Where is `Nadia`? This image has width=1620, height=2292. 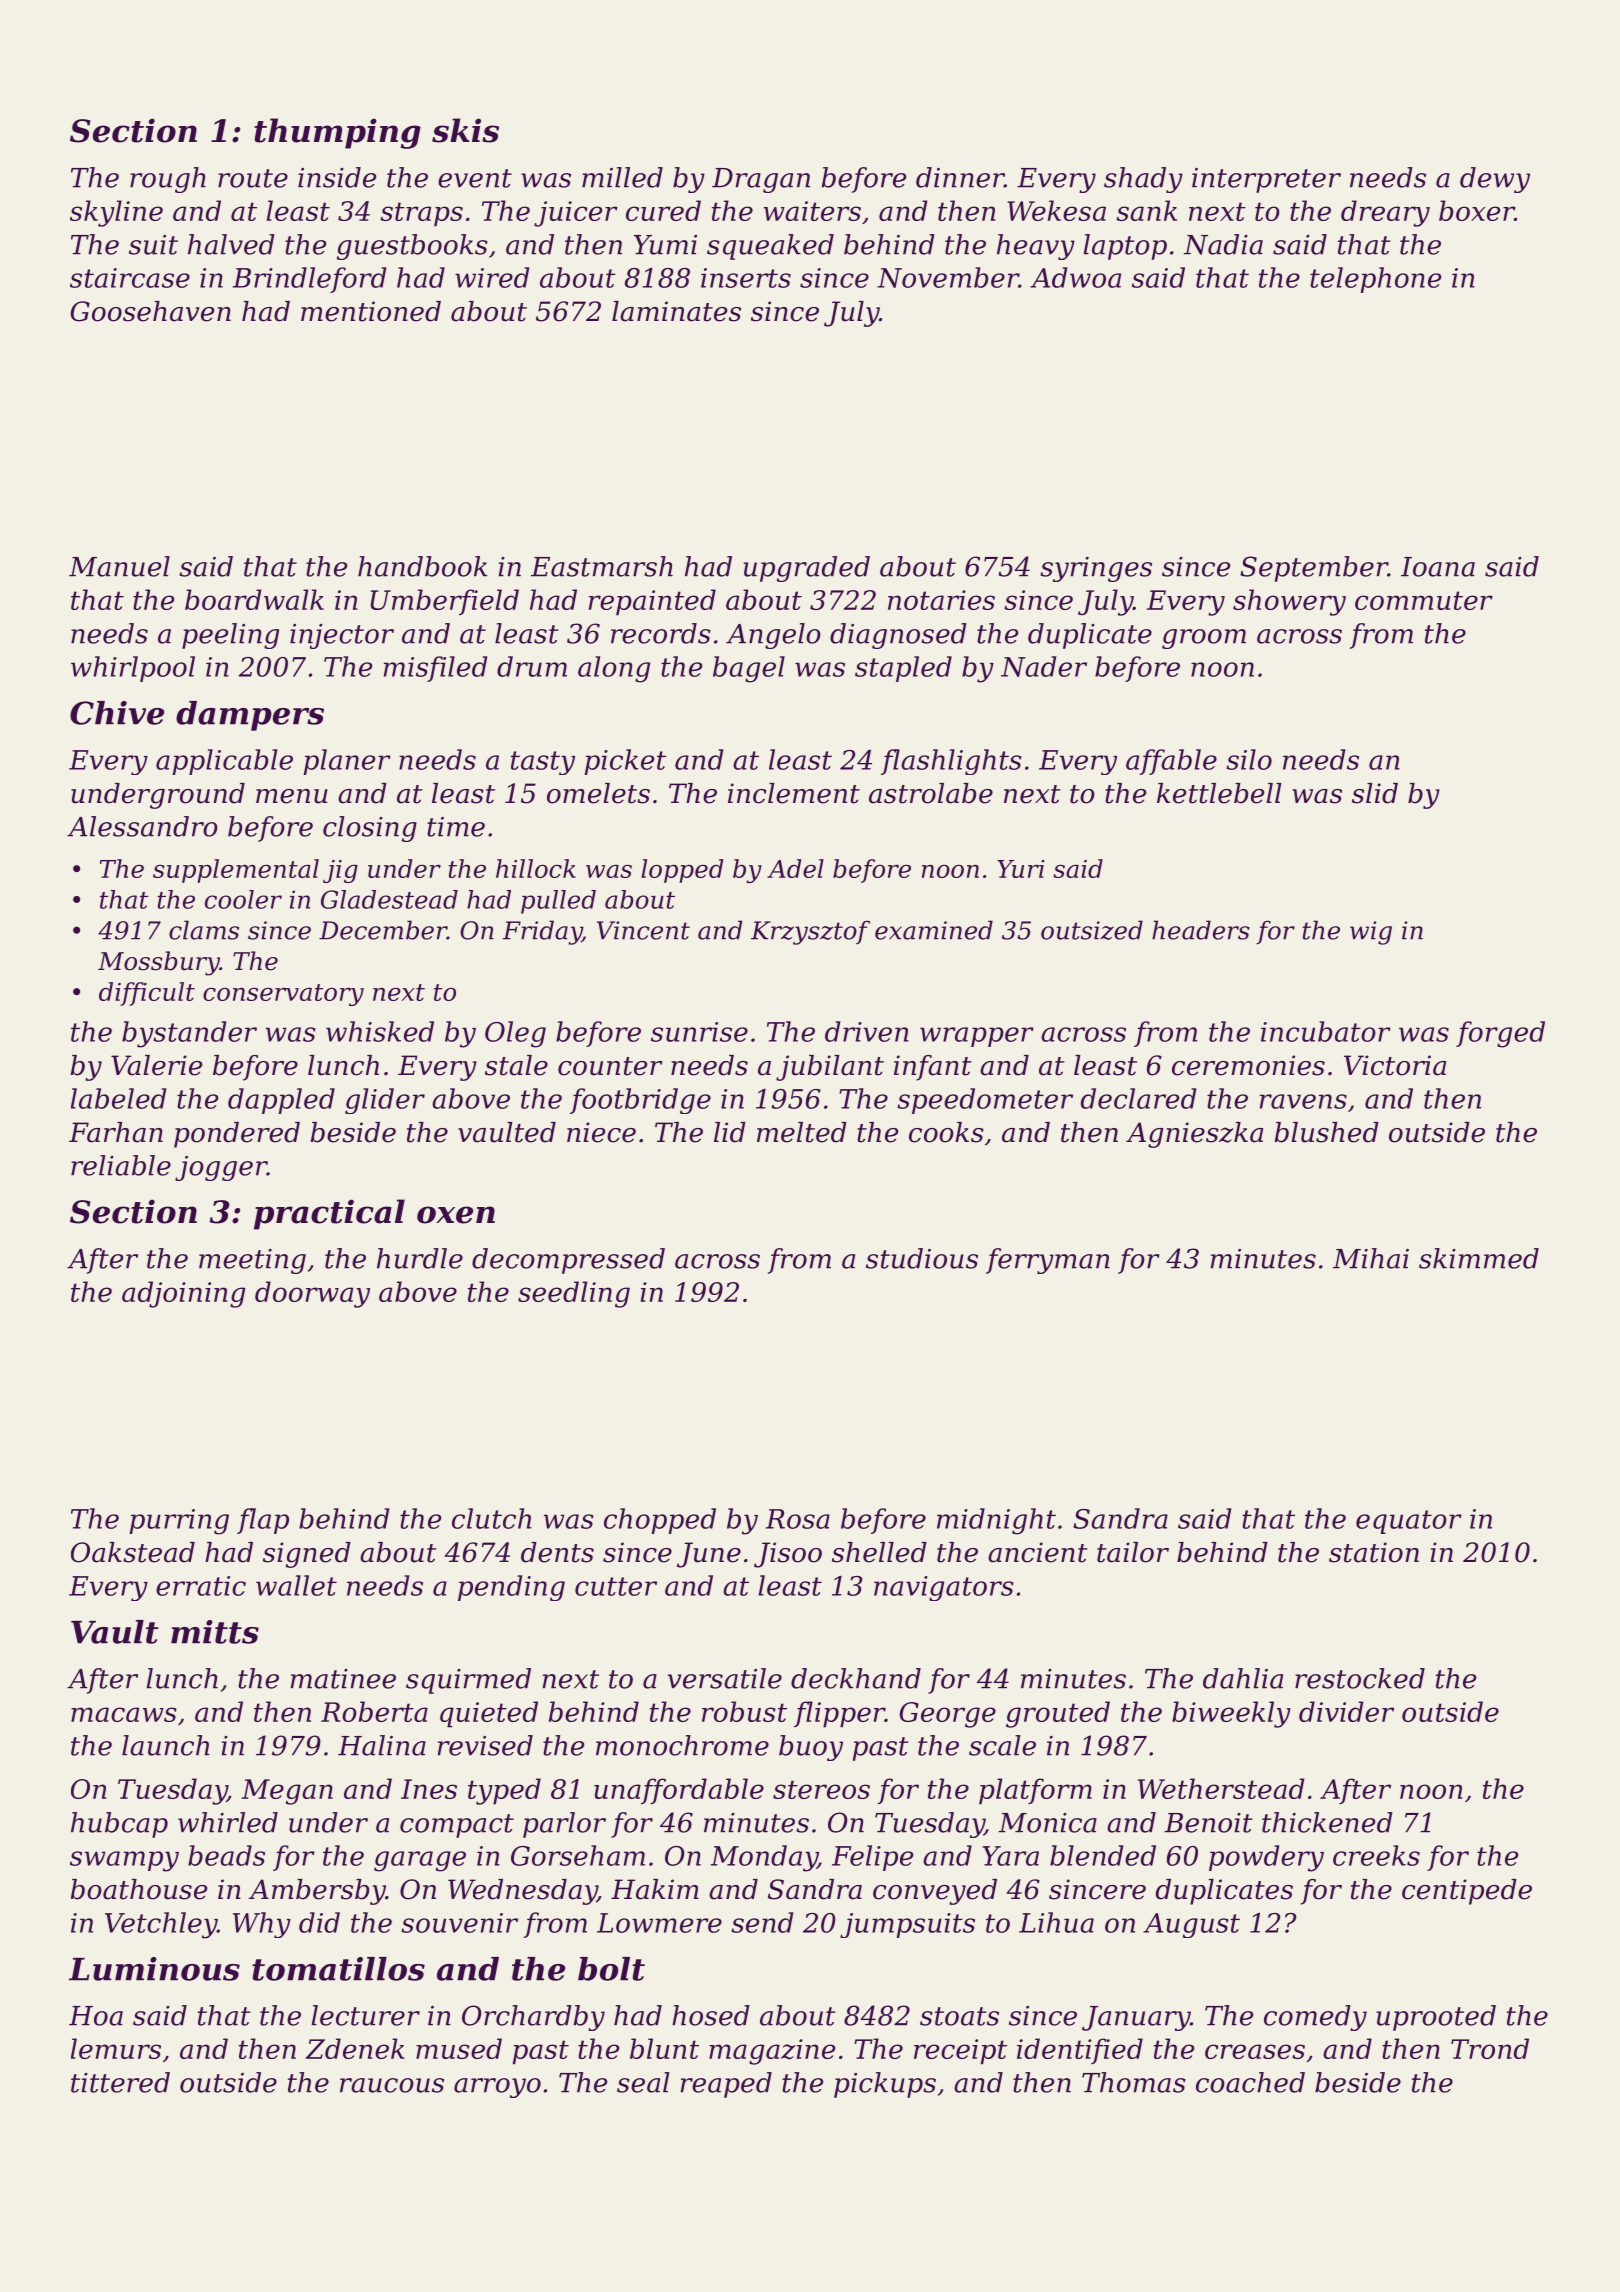
Nadia is located at coordinates (1223, 244).
